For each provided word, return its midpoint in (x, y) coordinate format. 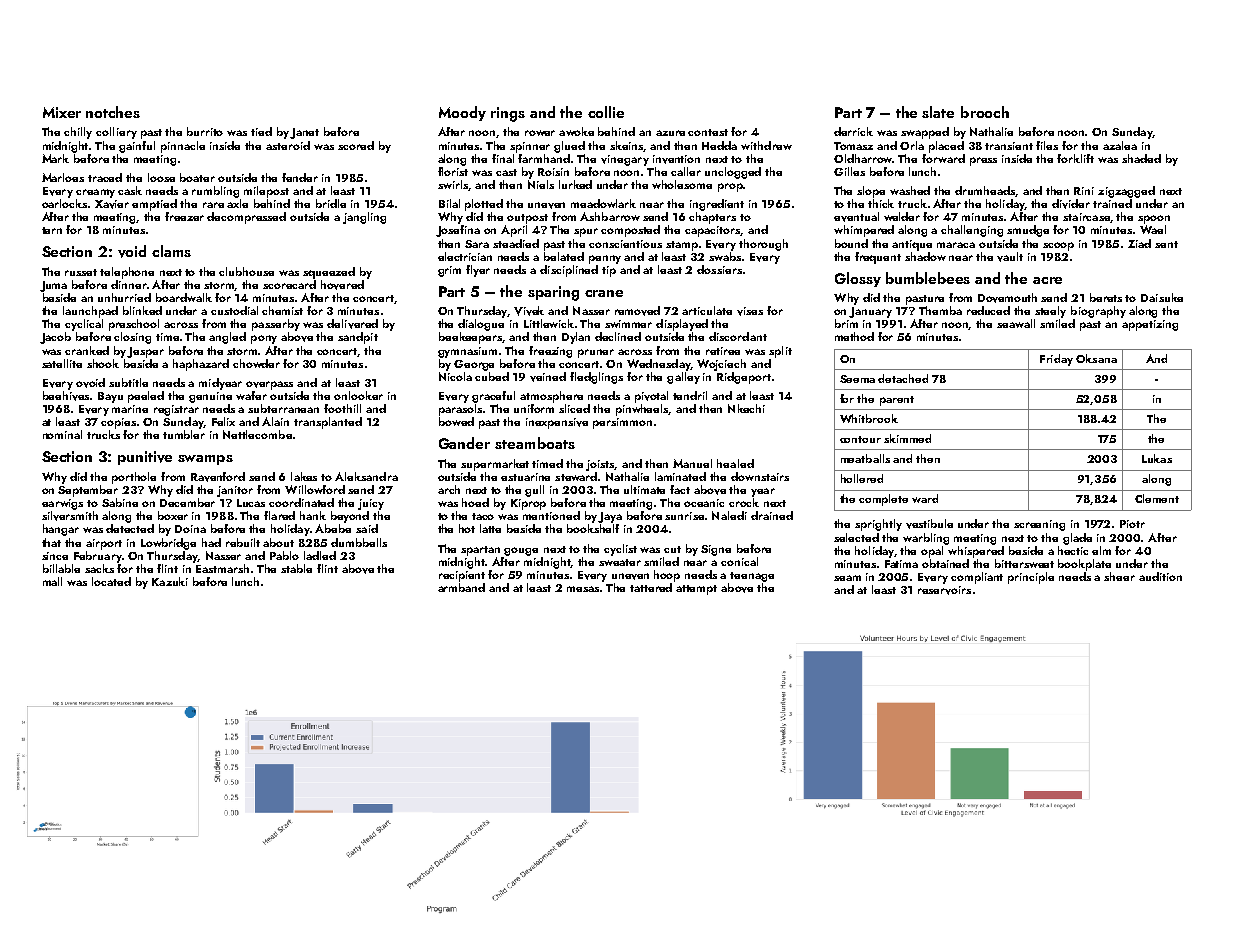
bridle (331, 203)
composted (630, 231)
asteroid (288, 145)
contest (708, 132)
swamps (205, 460)
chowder (256, 363)
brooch (985, 112)
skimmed (907, 438)
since (55, 556)
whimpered (864, 231)
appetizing (1150, 325)
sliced (574, 408)
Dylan (576, 338)
